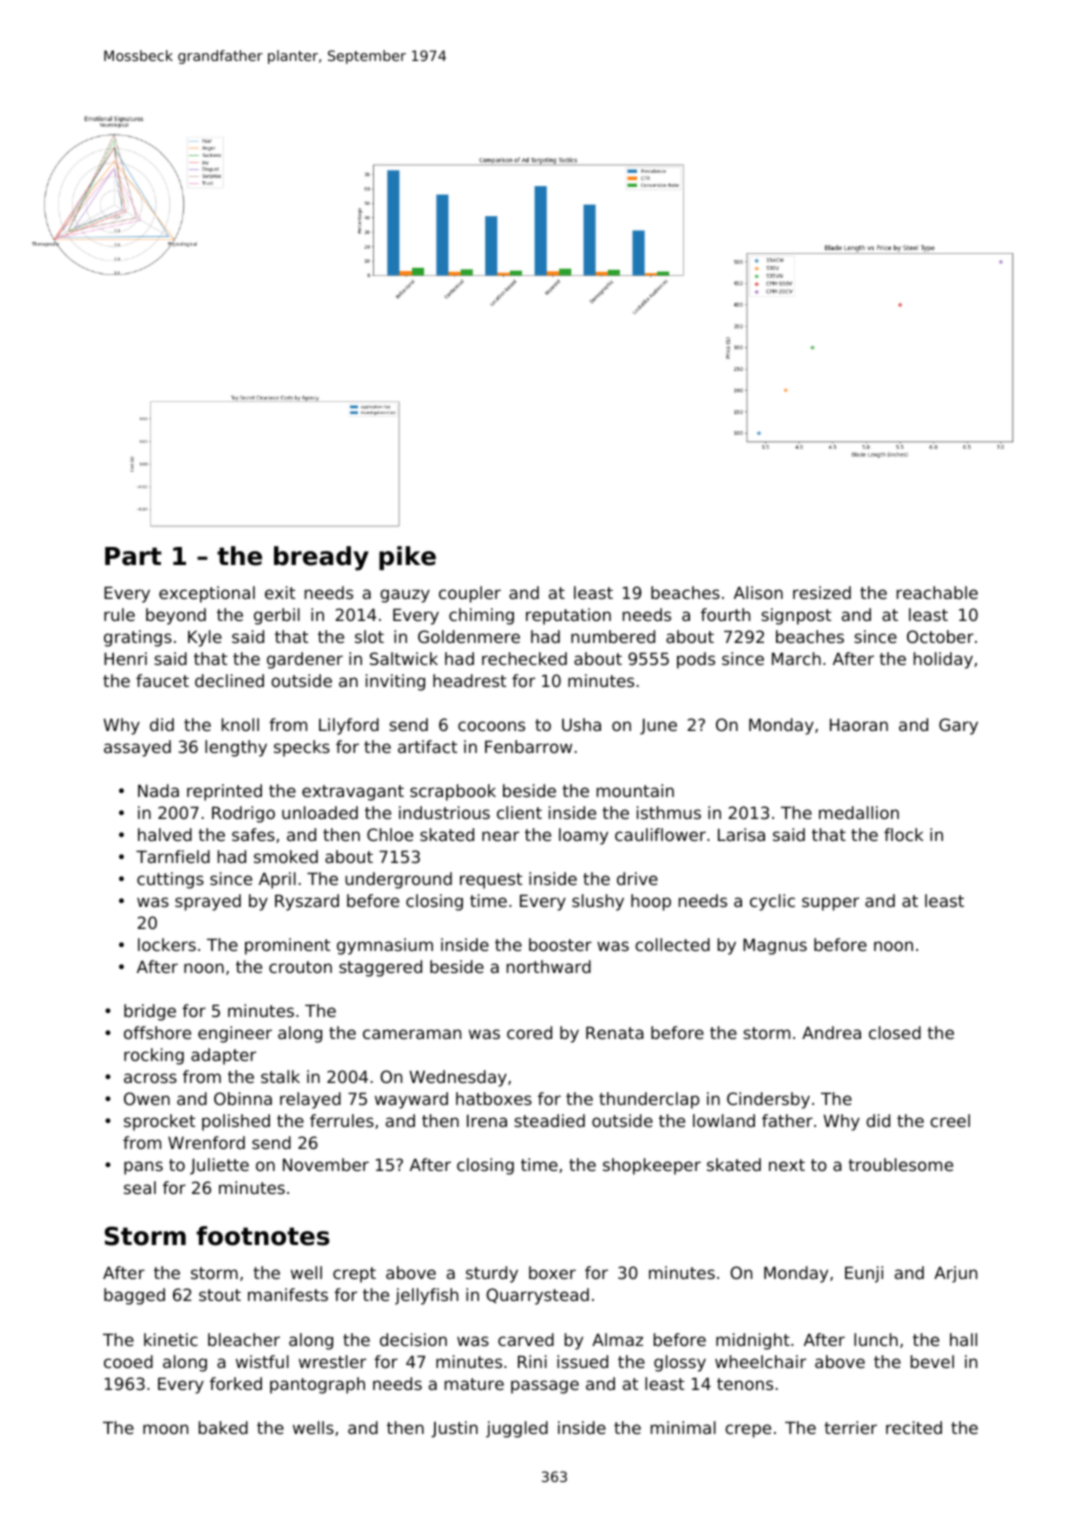  I want to click on crouton, so click(300, 967).
